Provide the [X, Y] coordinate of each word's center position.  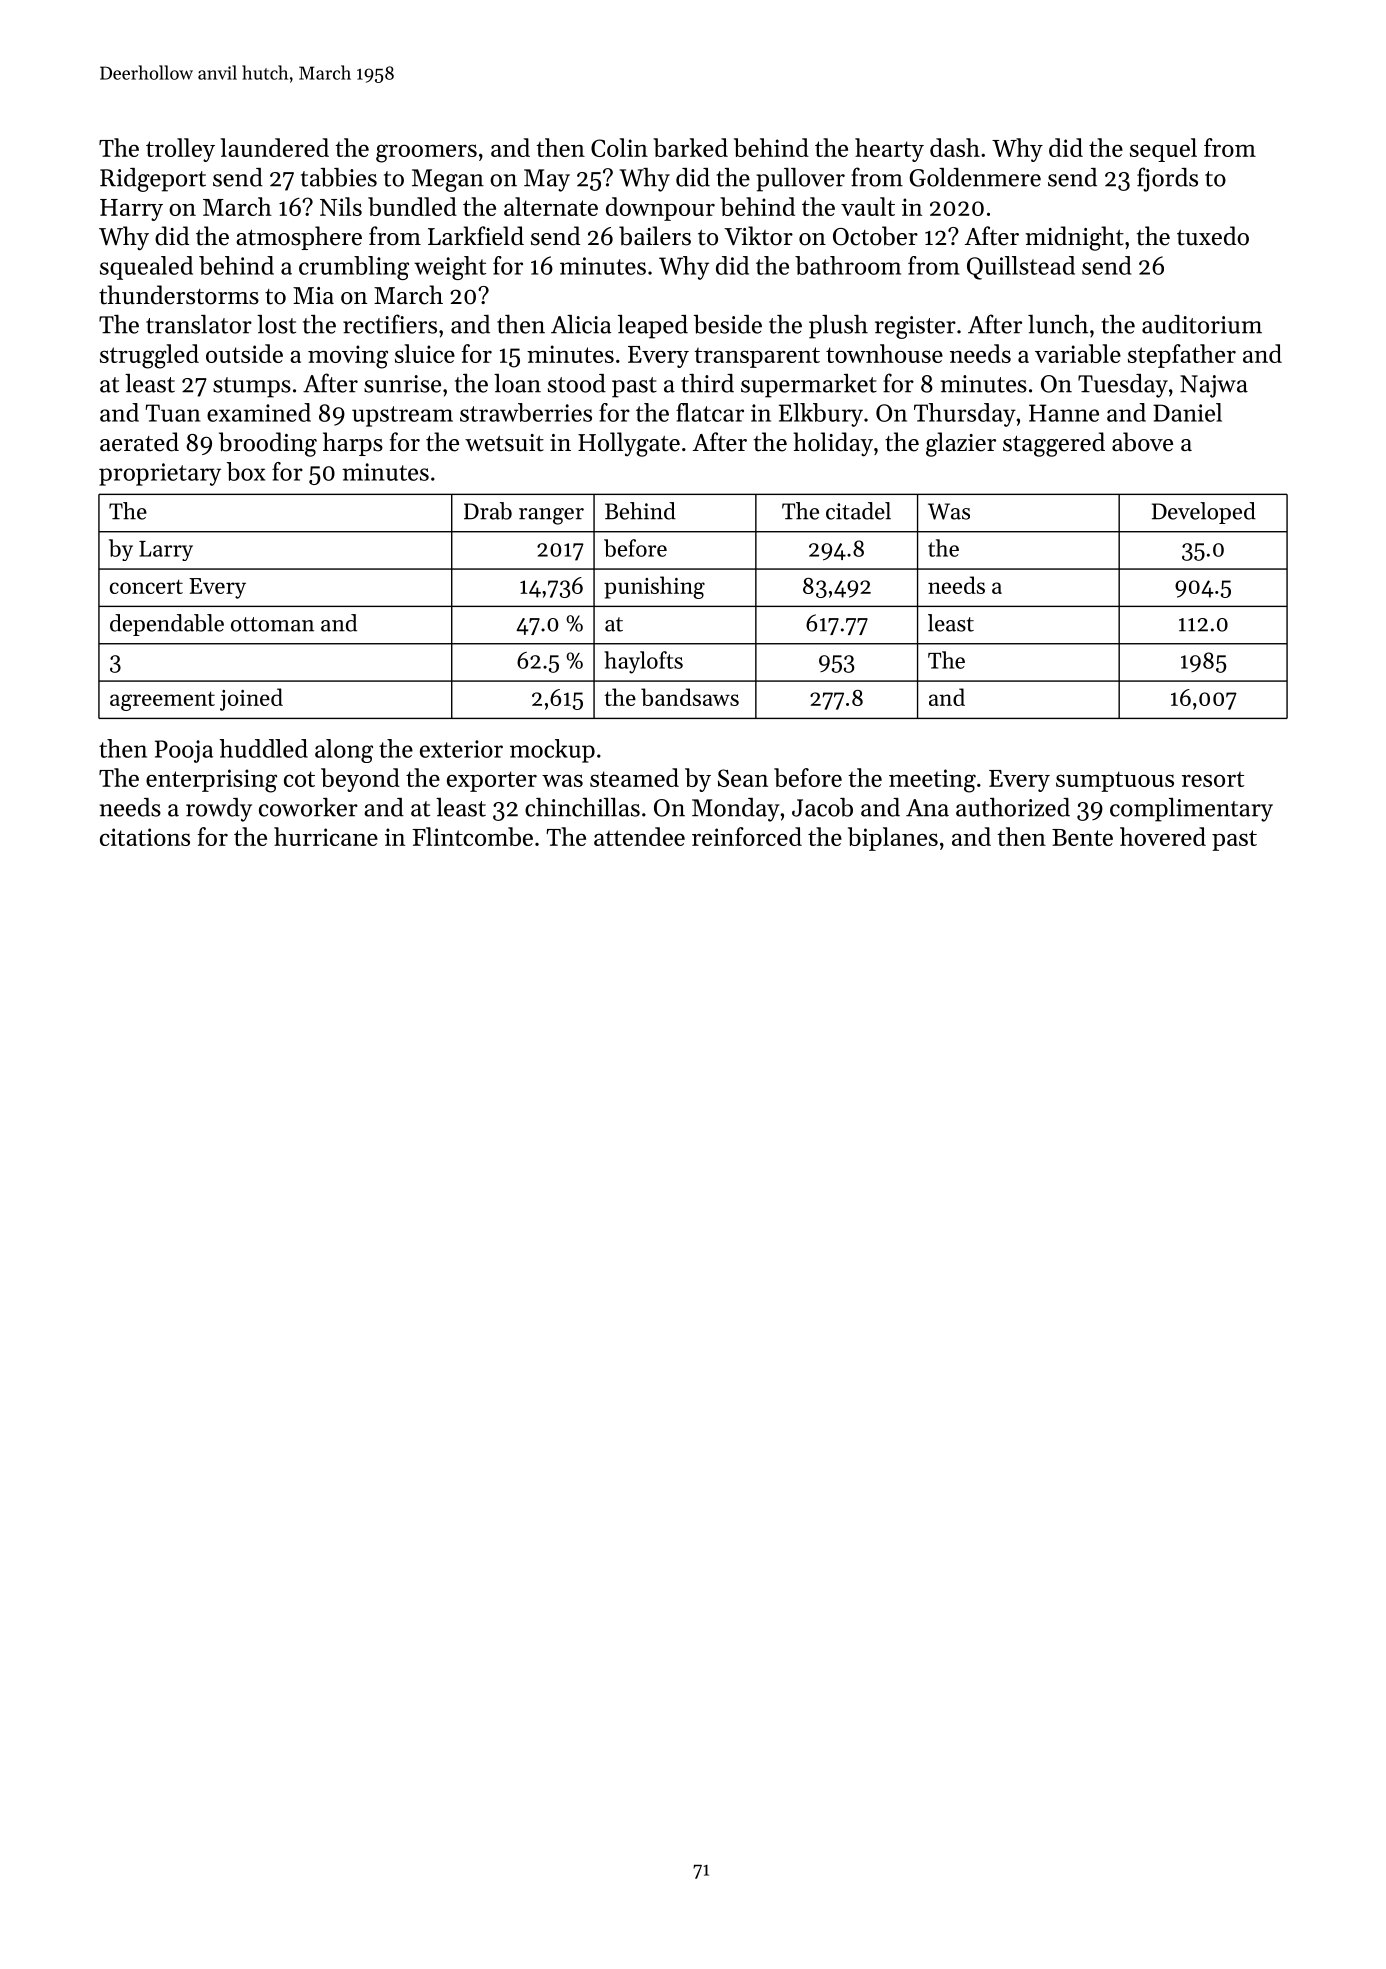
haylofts [643, 662]
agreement [162, 701]
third [707, 383]
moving [348, 357]
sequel [1163, 150]
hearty [889, 150]
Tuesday [1123, 386]
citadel [858, 511]
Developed [1204, 513]
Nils [341, 206]
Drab [488, 511]
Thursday [965, 415]
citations [145, 837]
